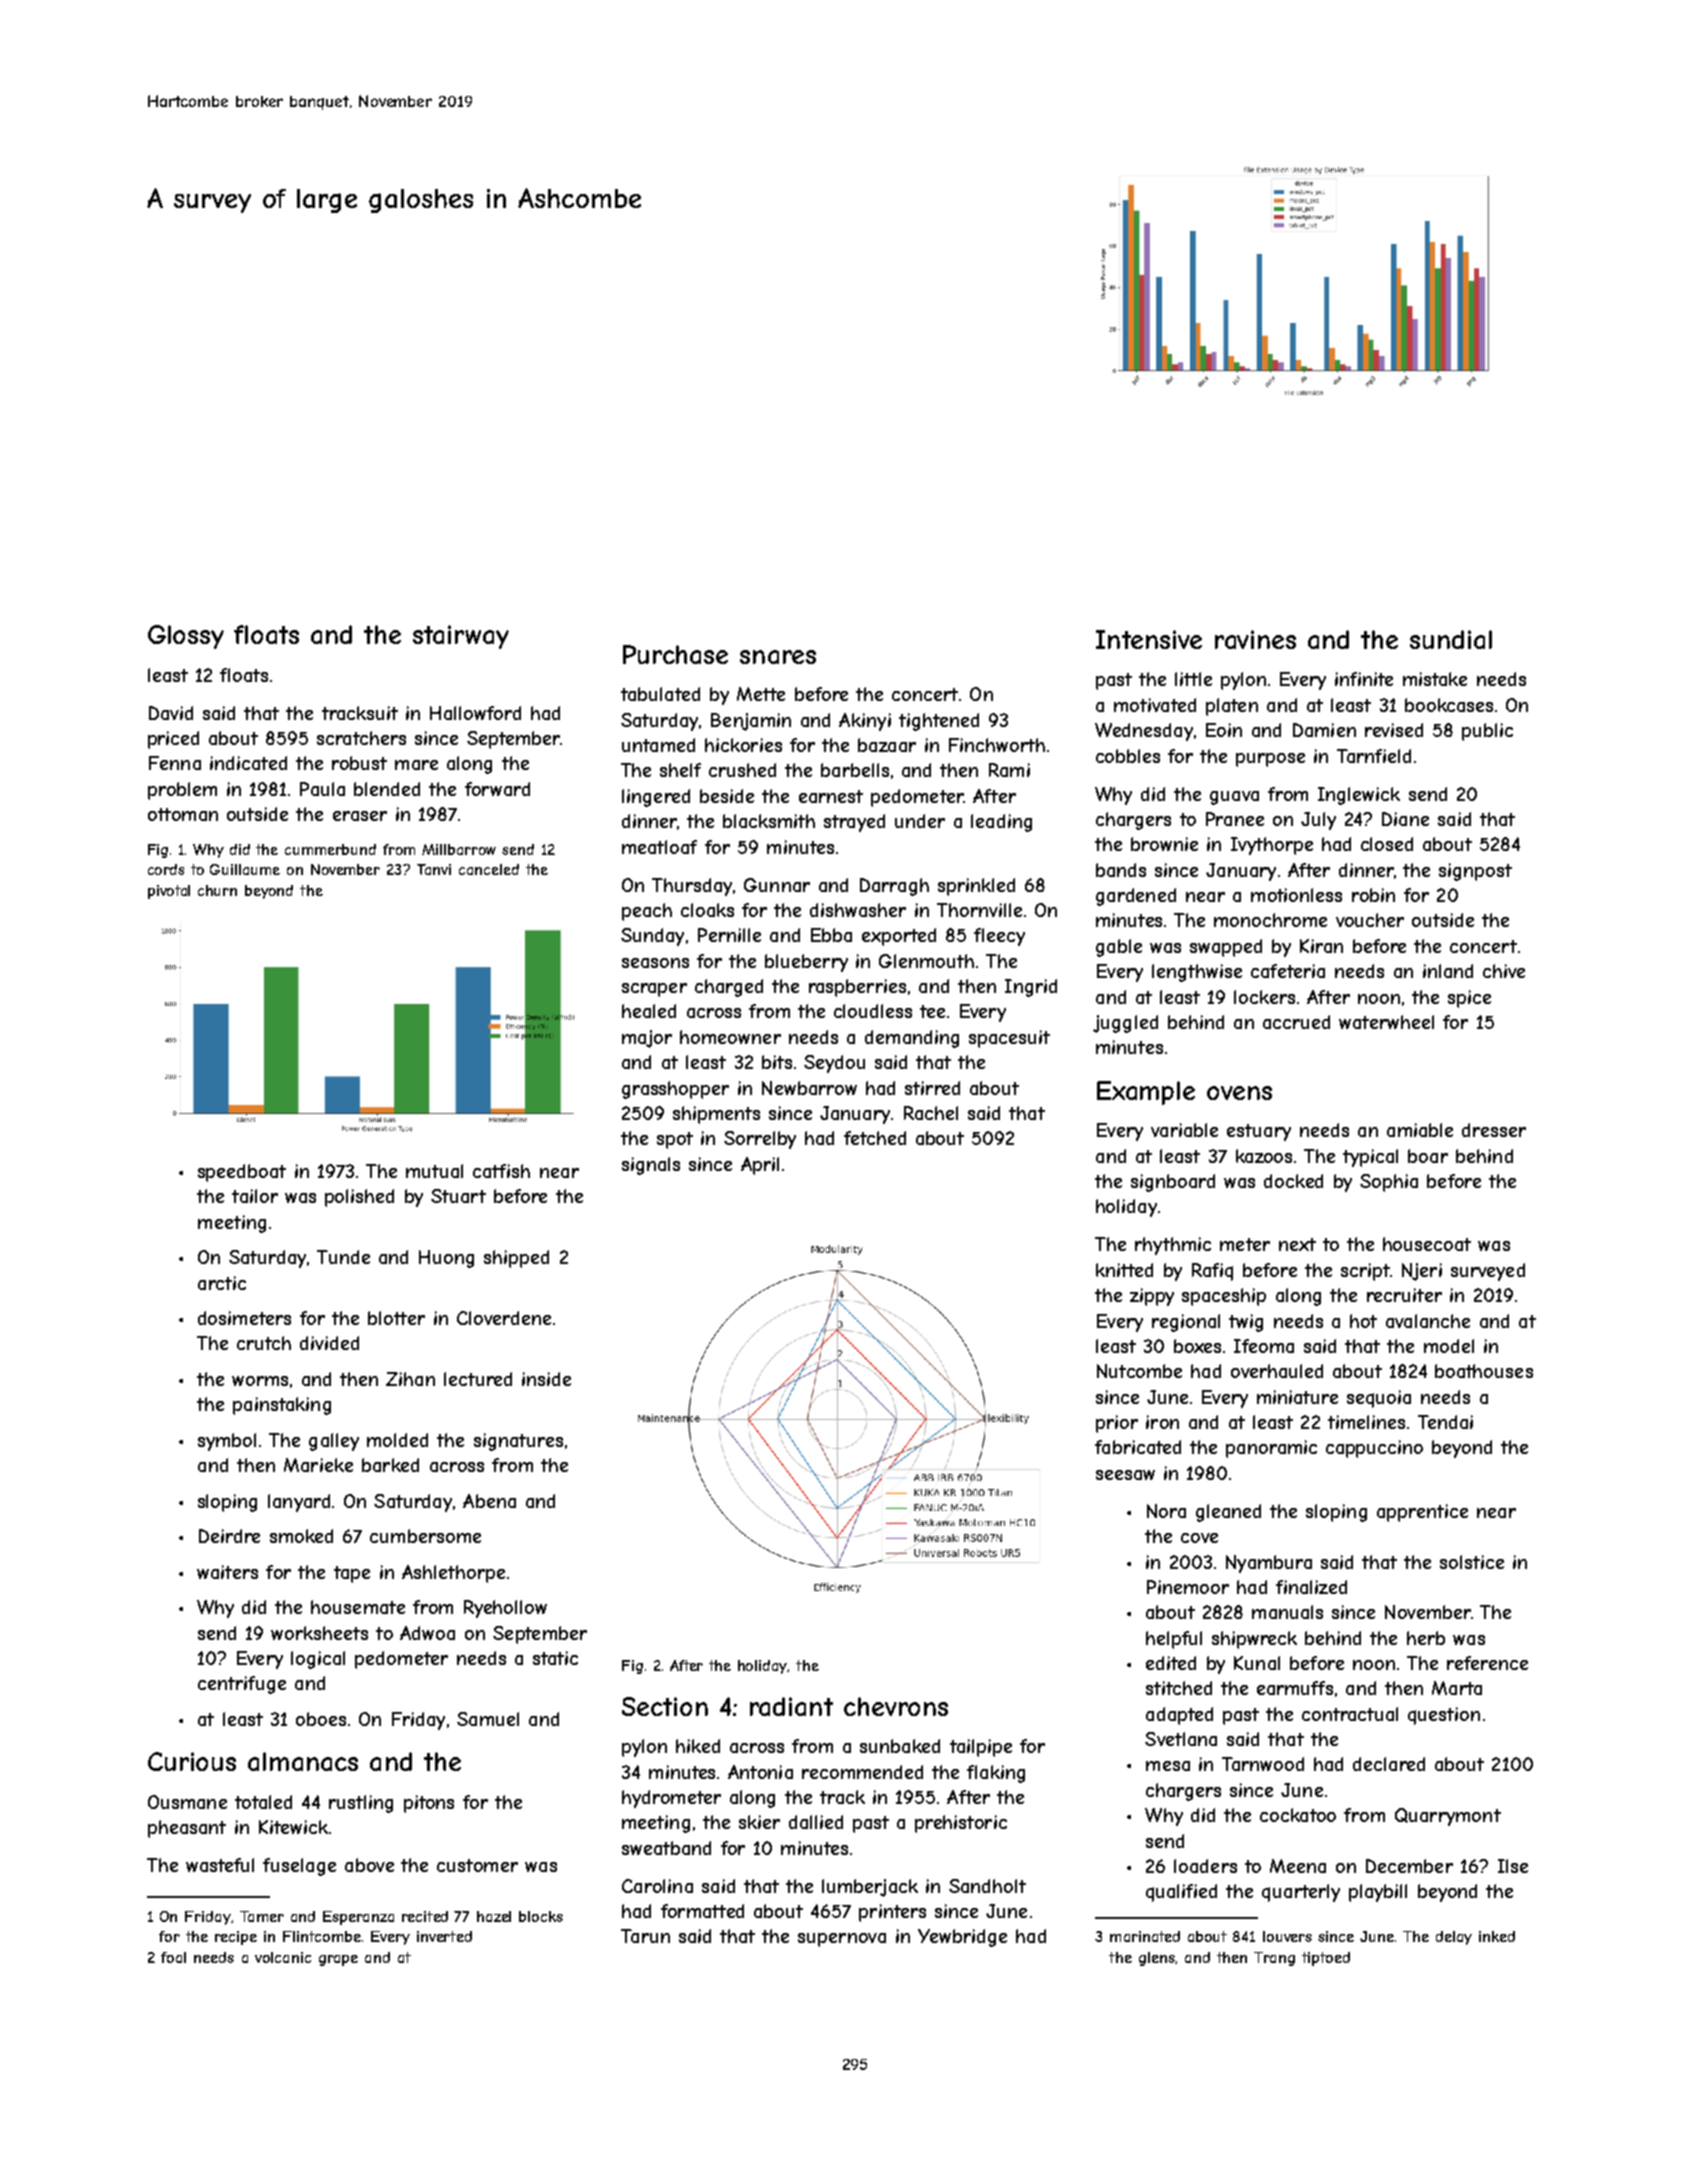 The width and height of the image is (1683, 2178). Describe the element at coordinates (1422, 1272) in the image. I see `Njeri` at that location.
